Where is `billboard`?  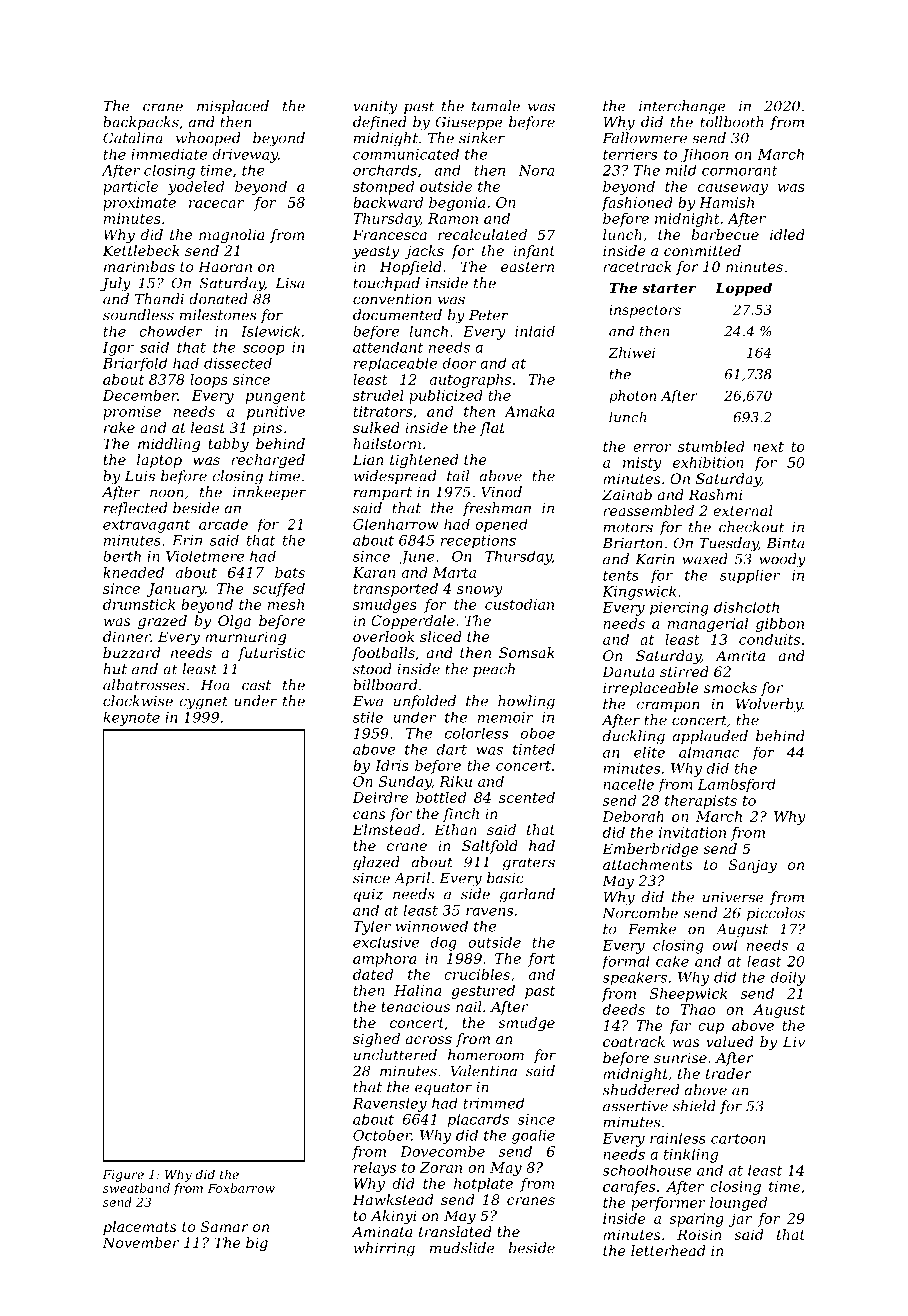
billboard is located at coordinates (385, 685).
